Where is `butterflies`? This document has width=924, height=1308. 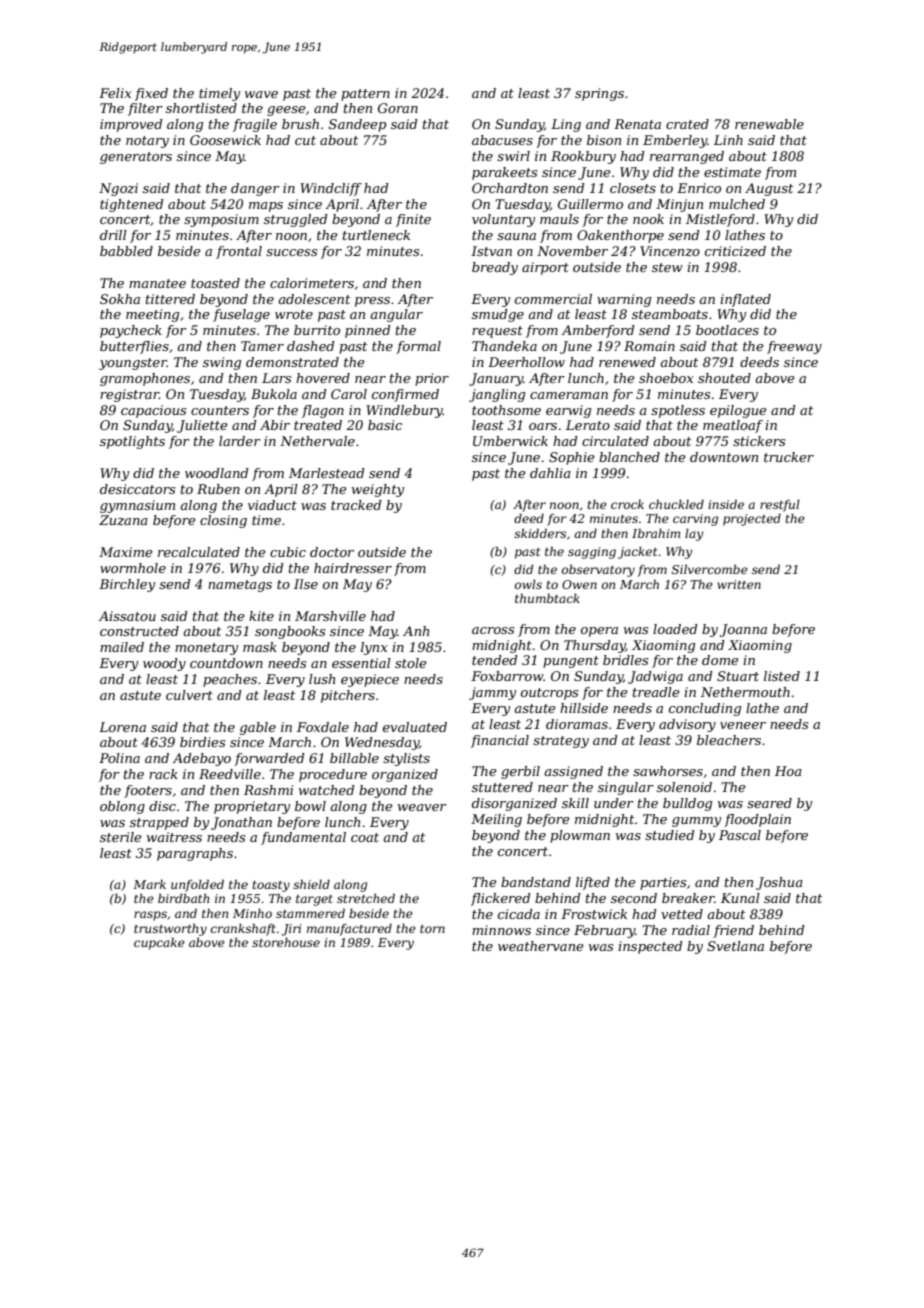 butterflies is located at coordinates (134, 347).
